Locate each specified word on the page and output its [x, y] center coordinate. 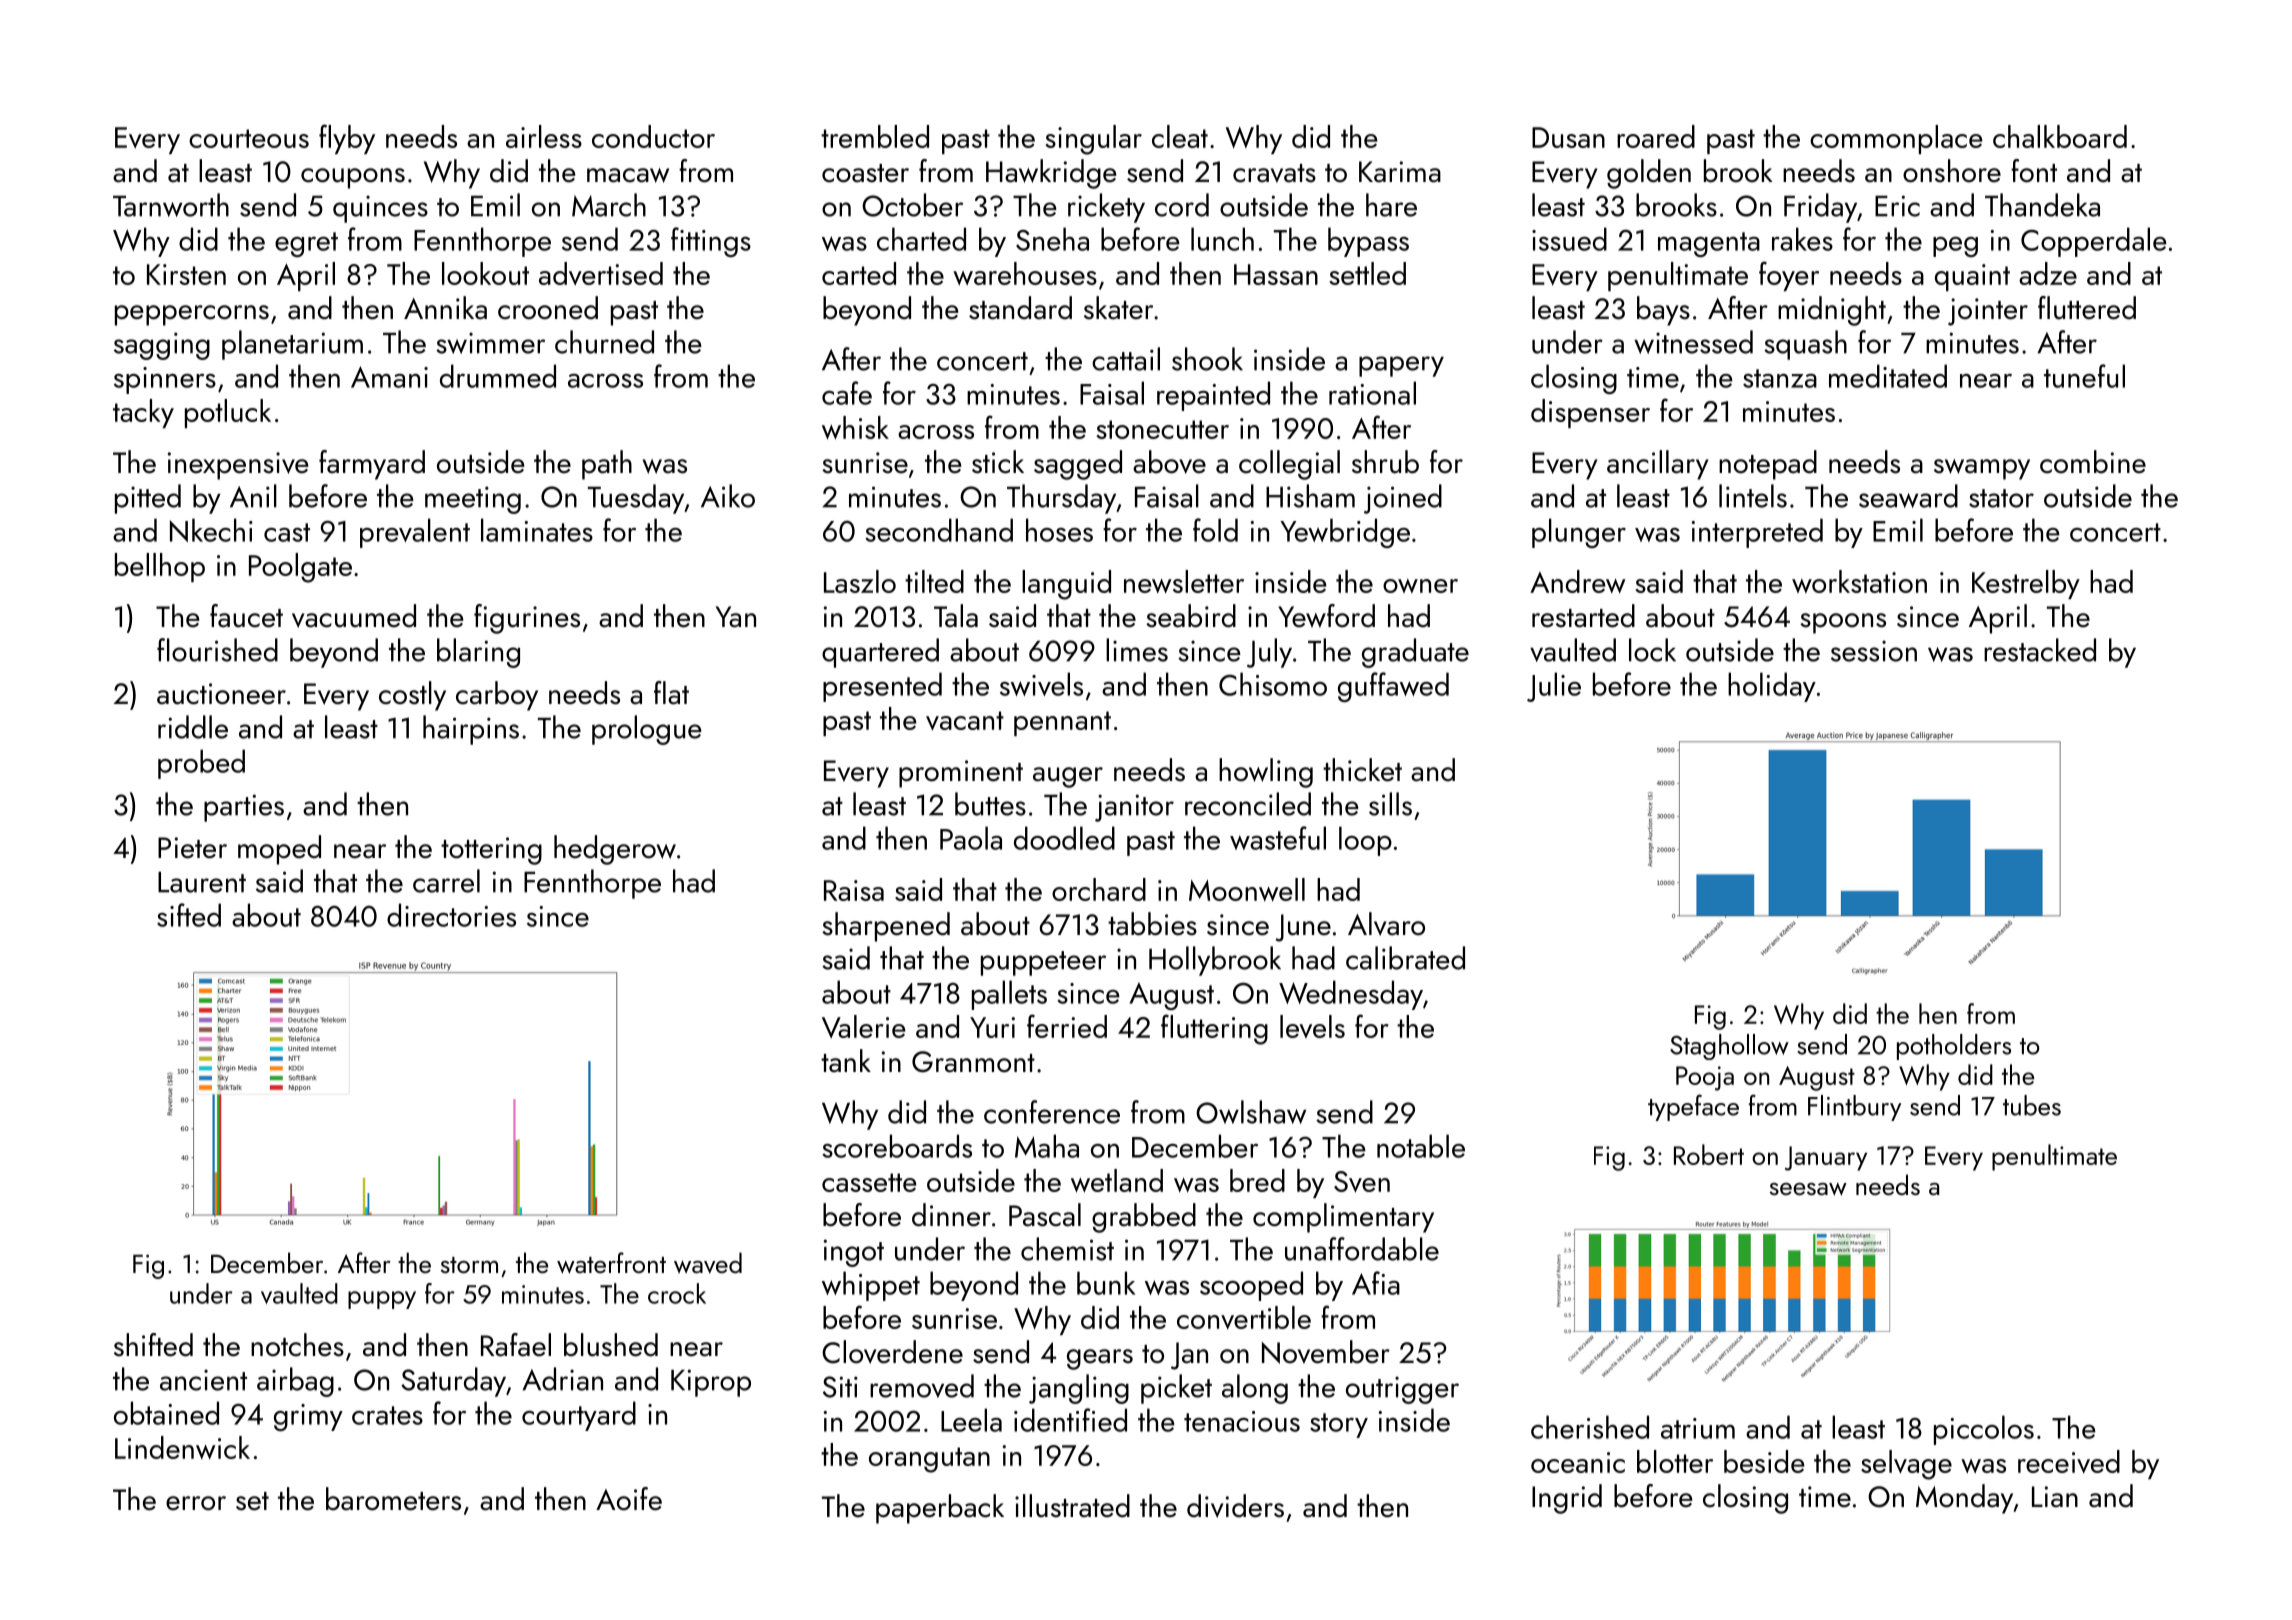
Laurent [202, 882]
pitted [148, 499]
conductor [653, 136]
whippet [871, 1286]
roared [1656, 136]
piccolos [1984, 1430]
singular [1094, 140]
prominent [961, 774]
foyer [1789, 276]
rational [1372, 393]
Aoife [629, 1499]
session [1874, 651]
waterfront [611, 1263]
